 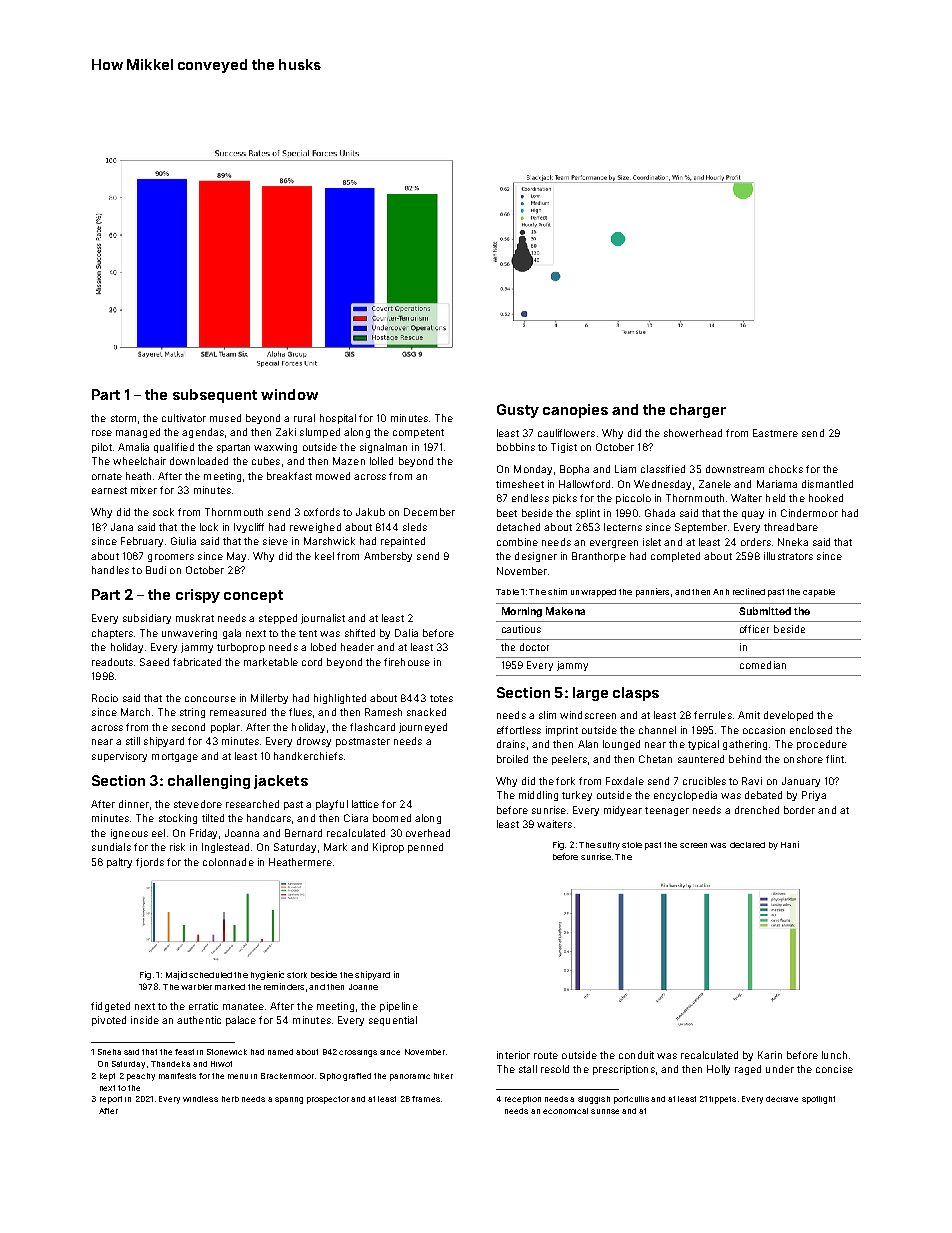 What do you see at coordinates (536, 557) in the screenshot?
I see `designer` at bounding box center [536, 557].
